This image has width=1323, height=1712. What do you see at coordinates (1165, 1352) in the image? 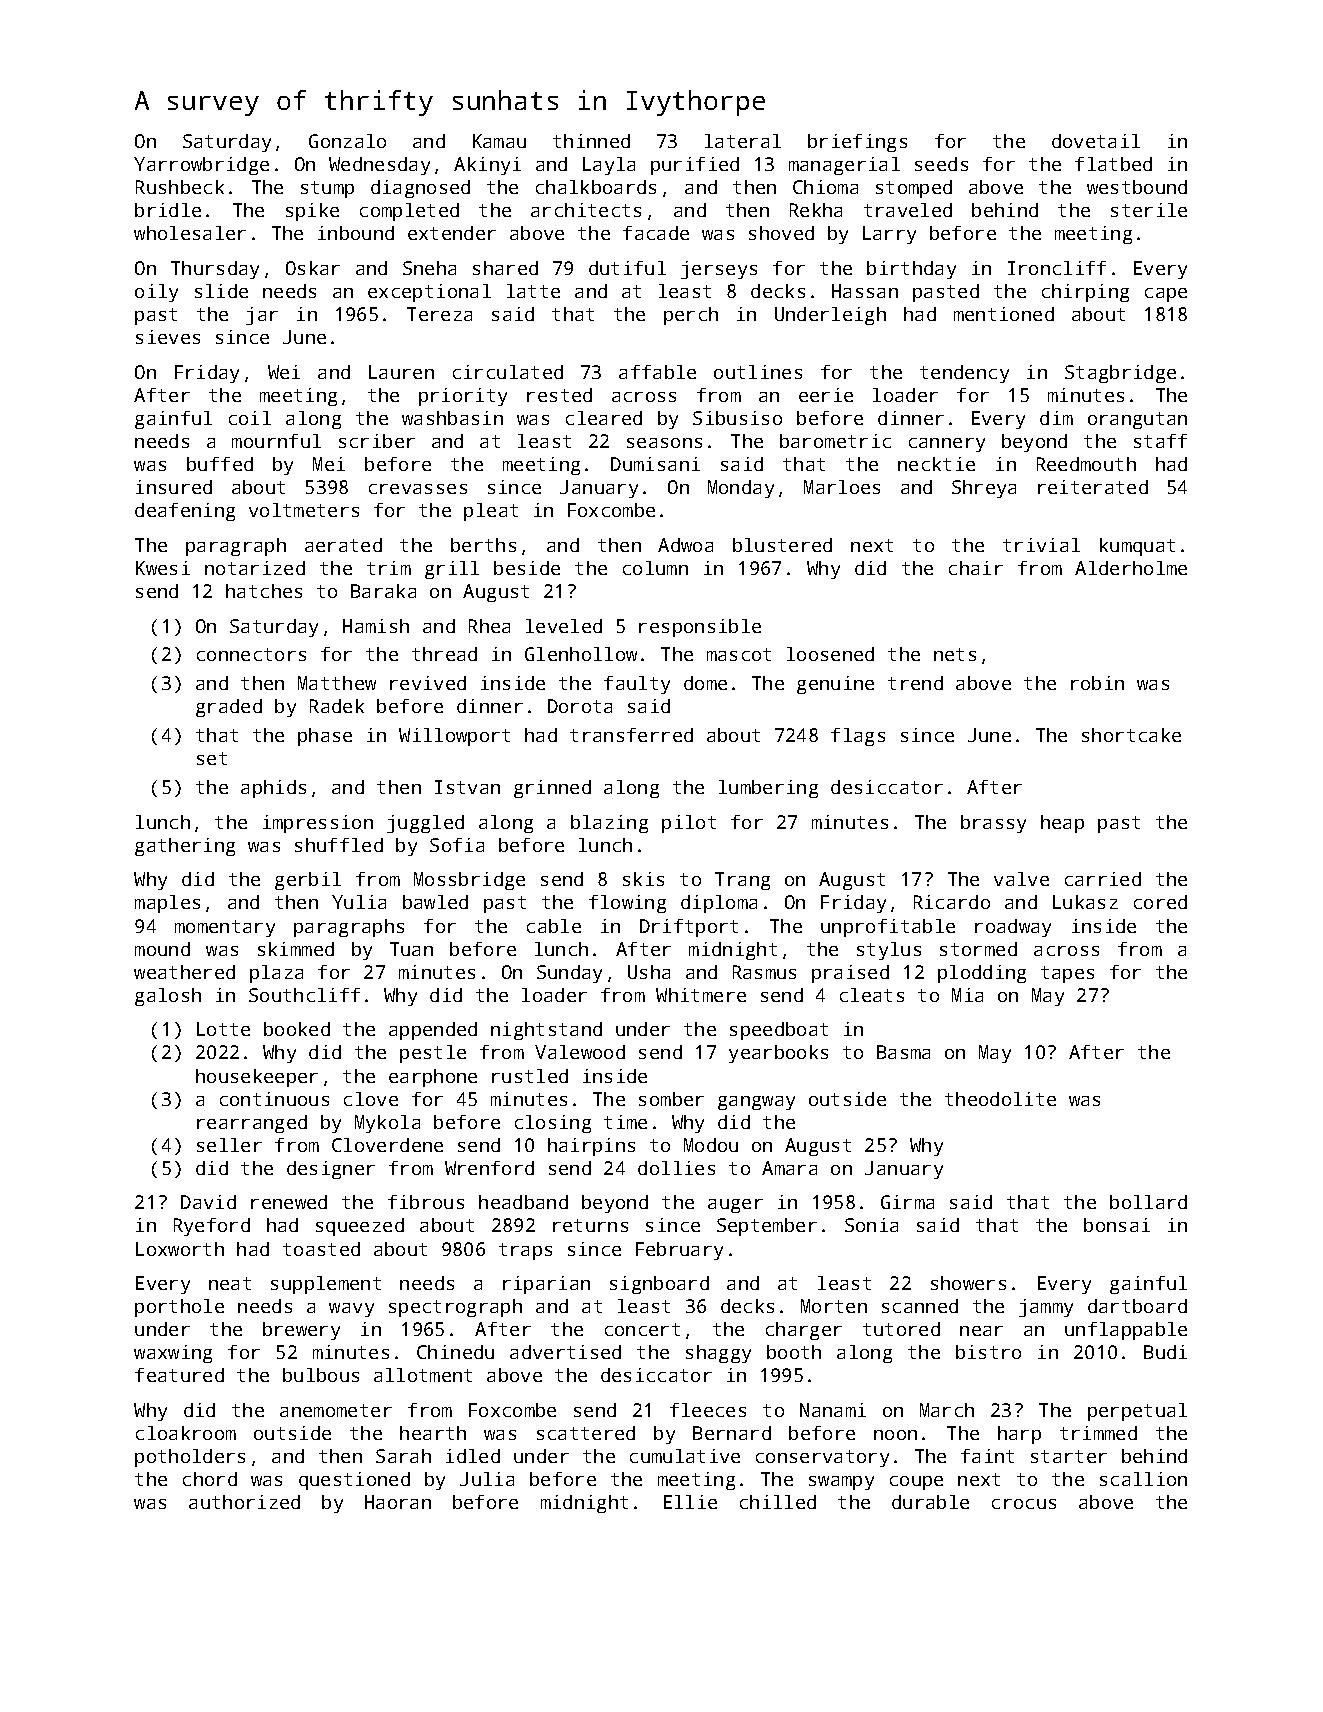
I see `Budi` at bounding box center [1165, 1352].
